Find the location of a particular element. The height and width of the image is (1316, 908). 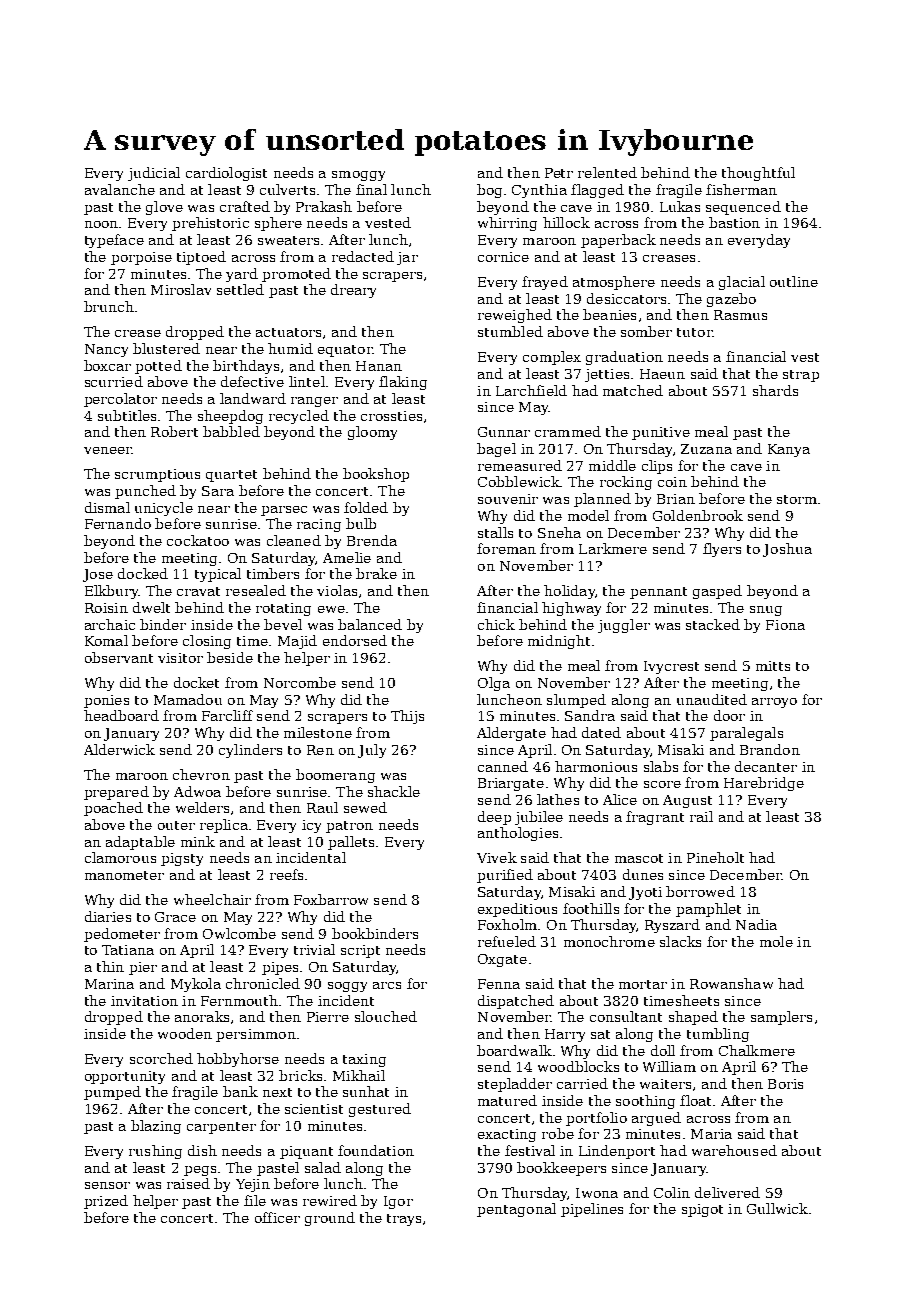

strap is located at coordinates (801, 376).
